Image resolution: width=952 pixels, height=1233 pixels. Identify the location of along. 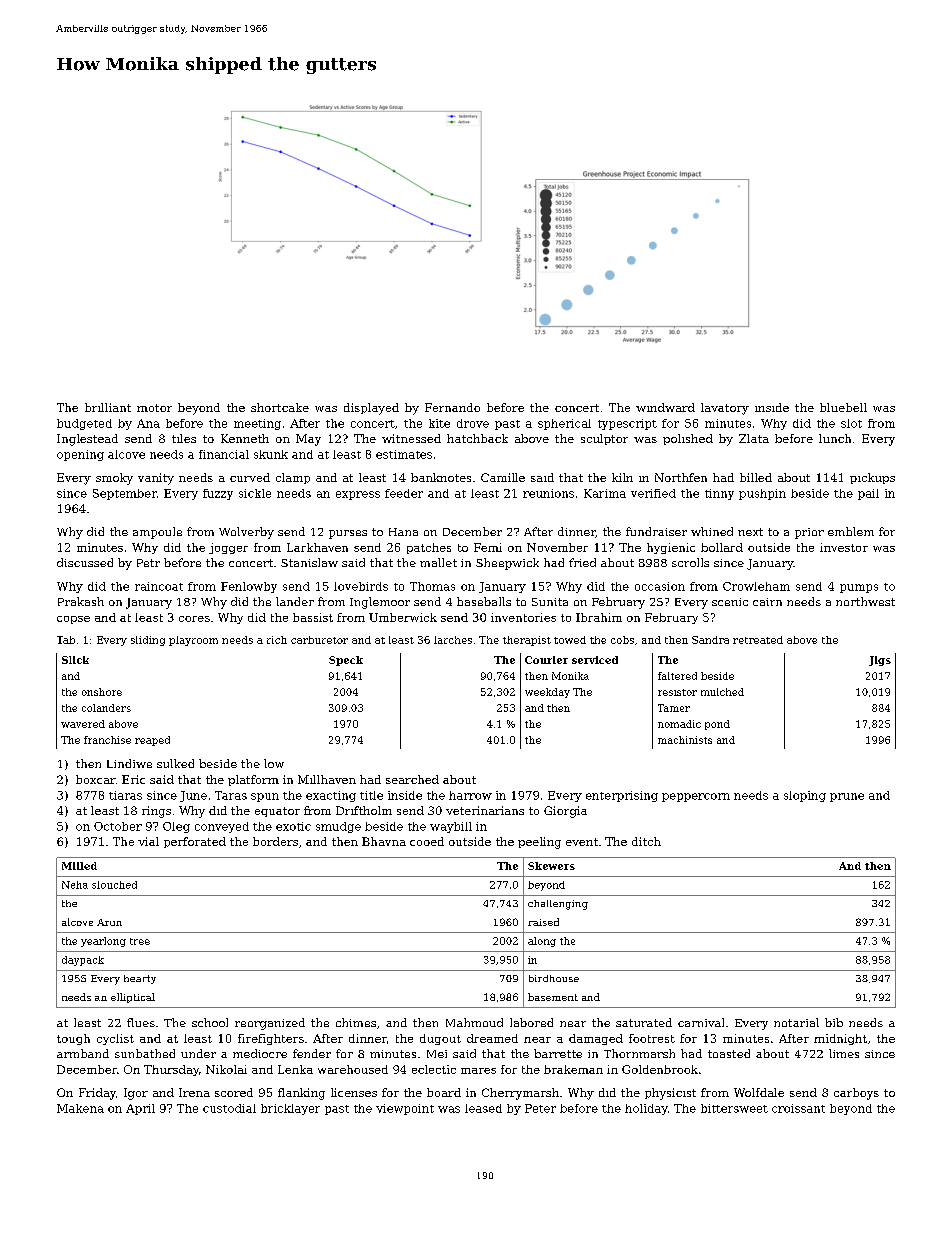
(542, 942).
